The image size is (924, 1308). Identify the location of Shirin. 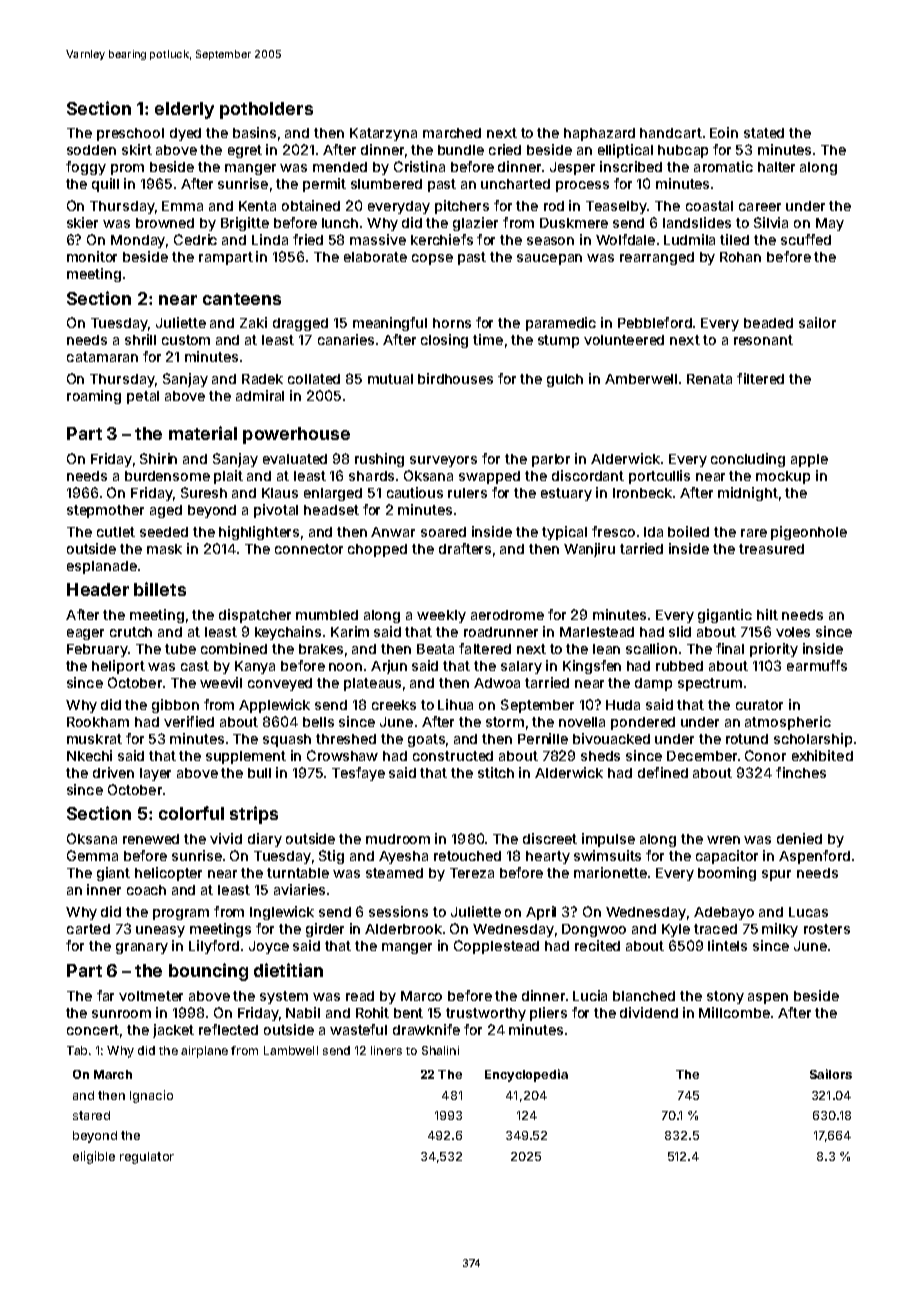
(158, 458).
